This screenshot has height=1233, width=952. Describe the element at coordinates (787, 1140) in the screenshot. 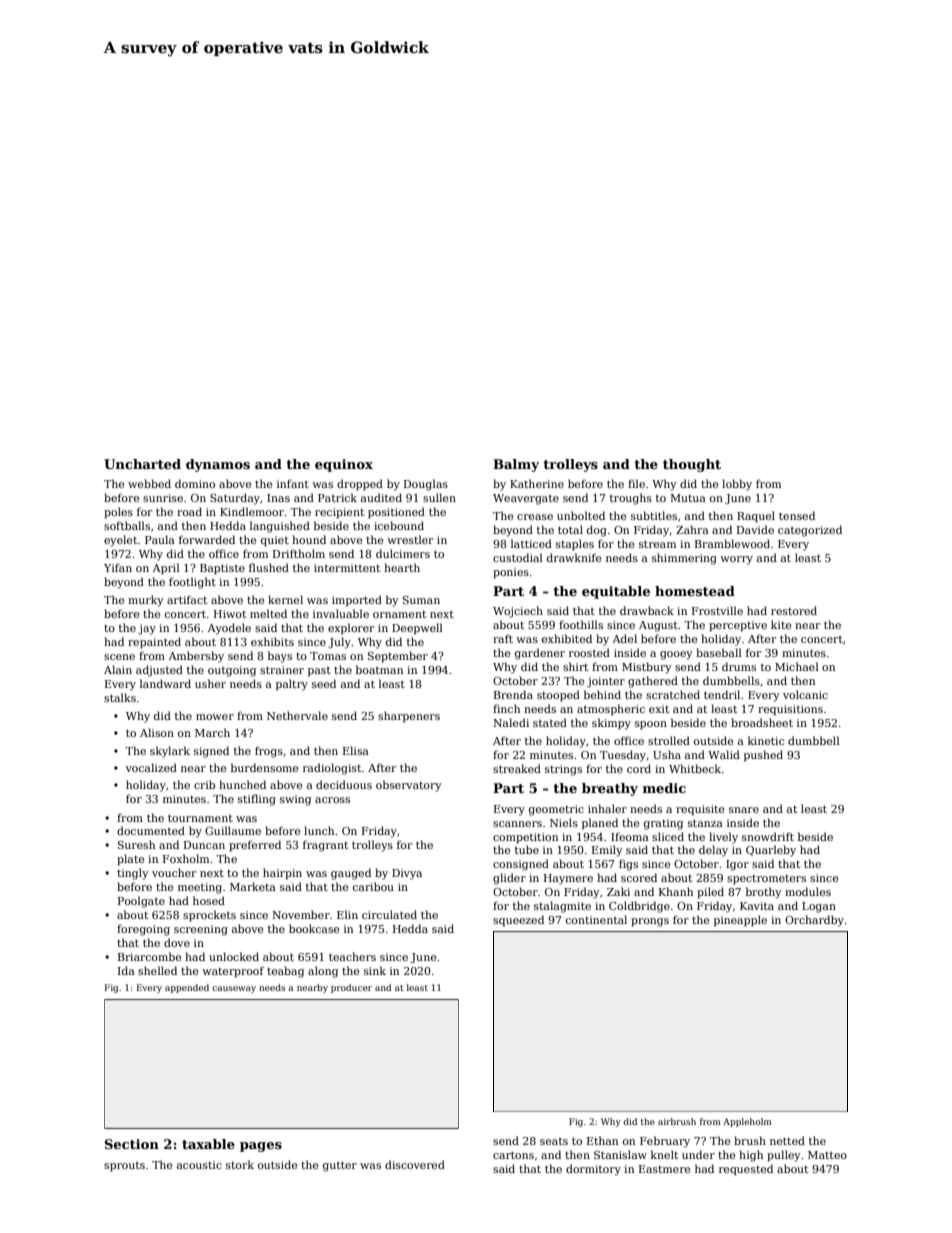

I see `netted` at that location.
